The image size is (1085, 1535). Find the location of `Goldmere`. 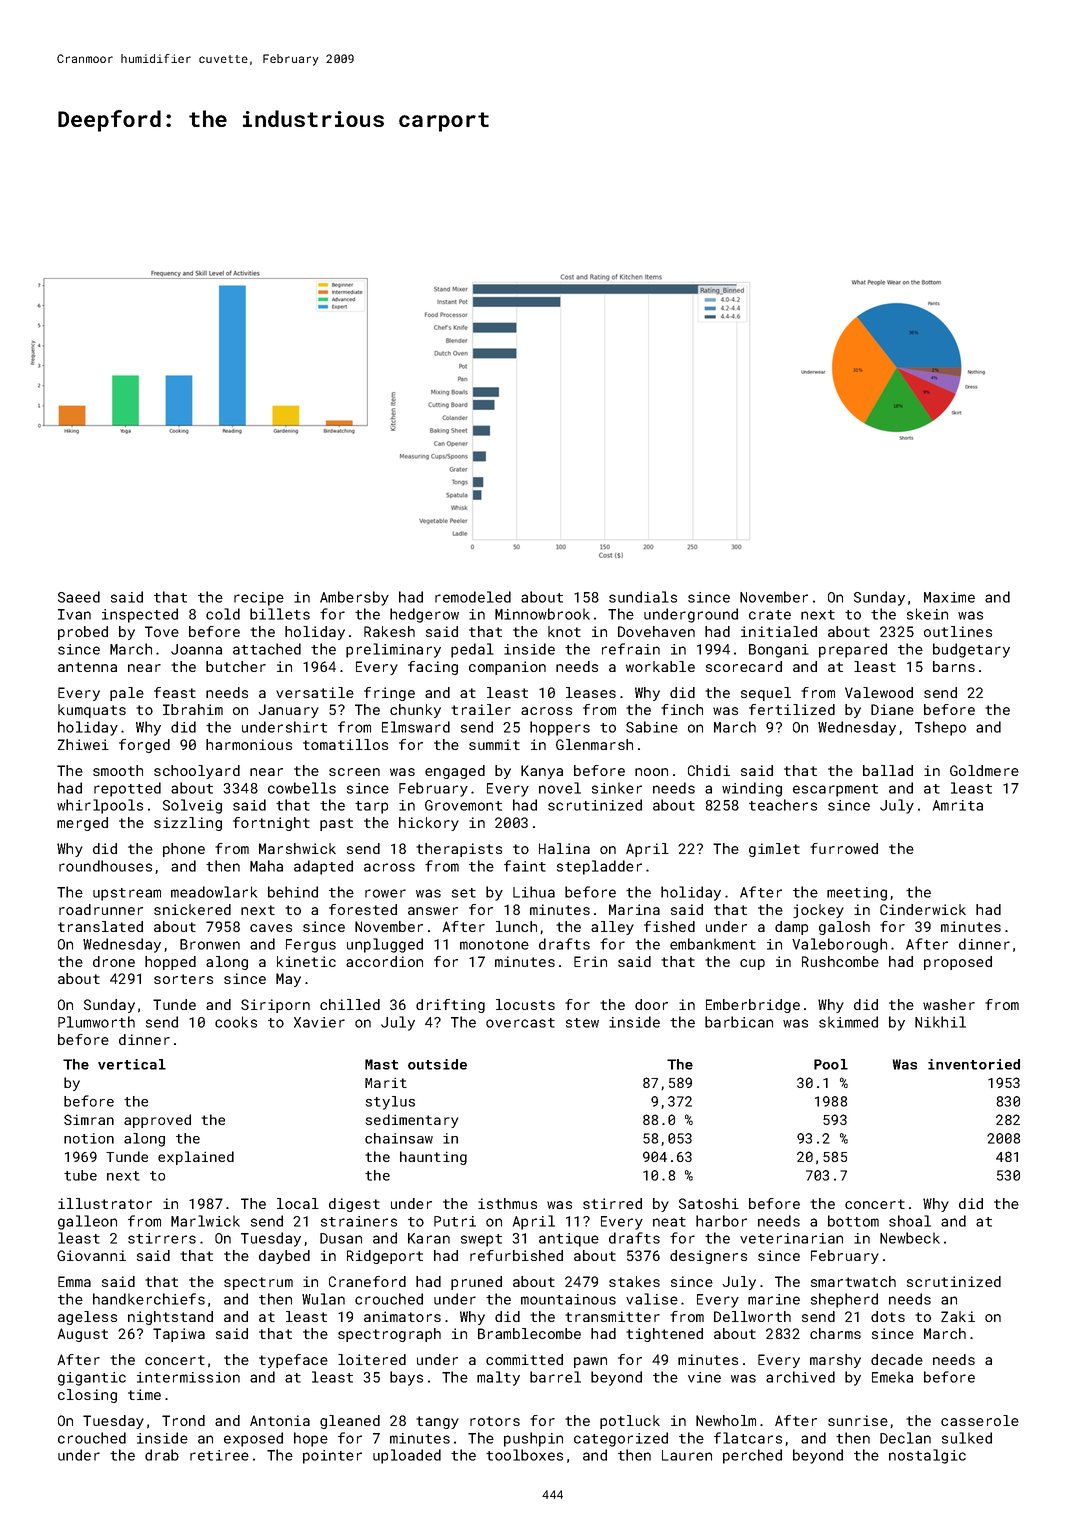

Goldmere is located at coordinates (984, 770).
